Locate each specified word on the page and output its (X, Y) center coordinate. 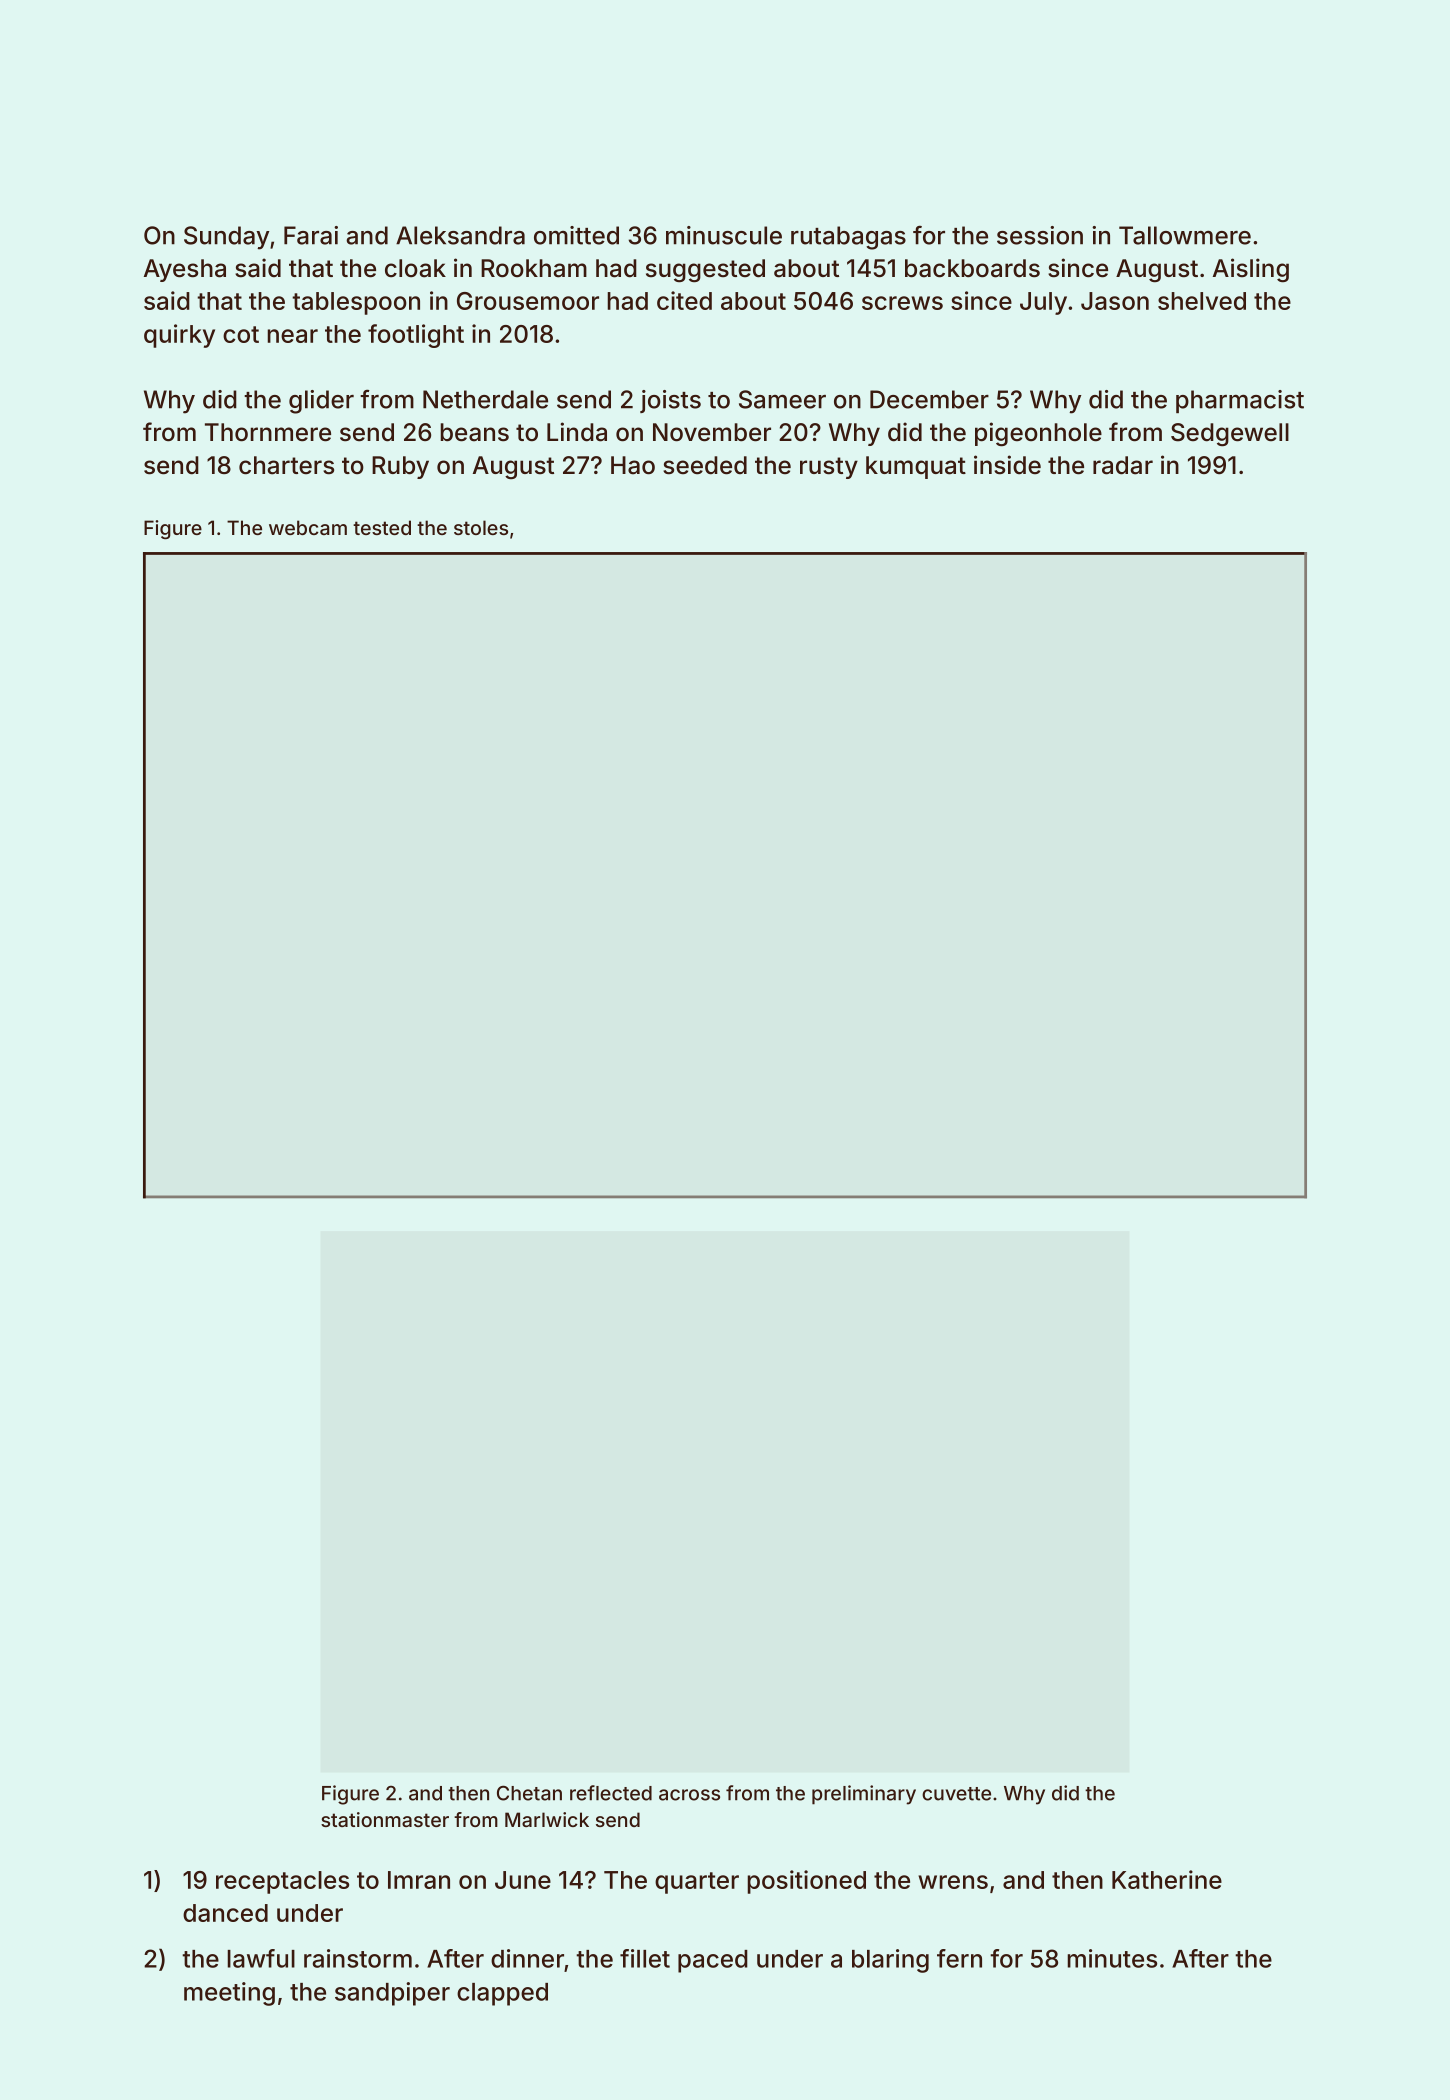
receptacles (282, 1882)
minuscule (724, 235)
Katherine (1167, 1879)
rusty (829, 468)
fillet (645, 1958)
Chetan (529, 1793)
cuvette (956, 1794)
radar (1123, 465)
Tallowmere (1185, 235)
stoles (481, 527)
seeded (705, 465)
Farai (311, 235)
